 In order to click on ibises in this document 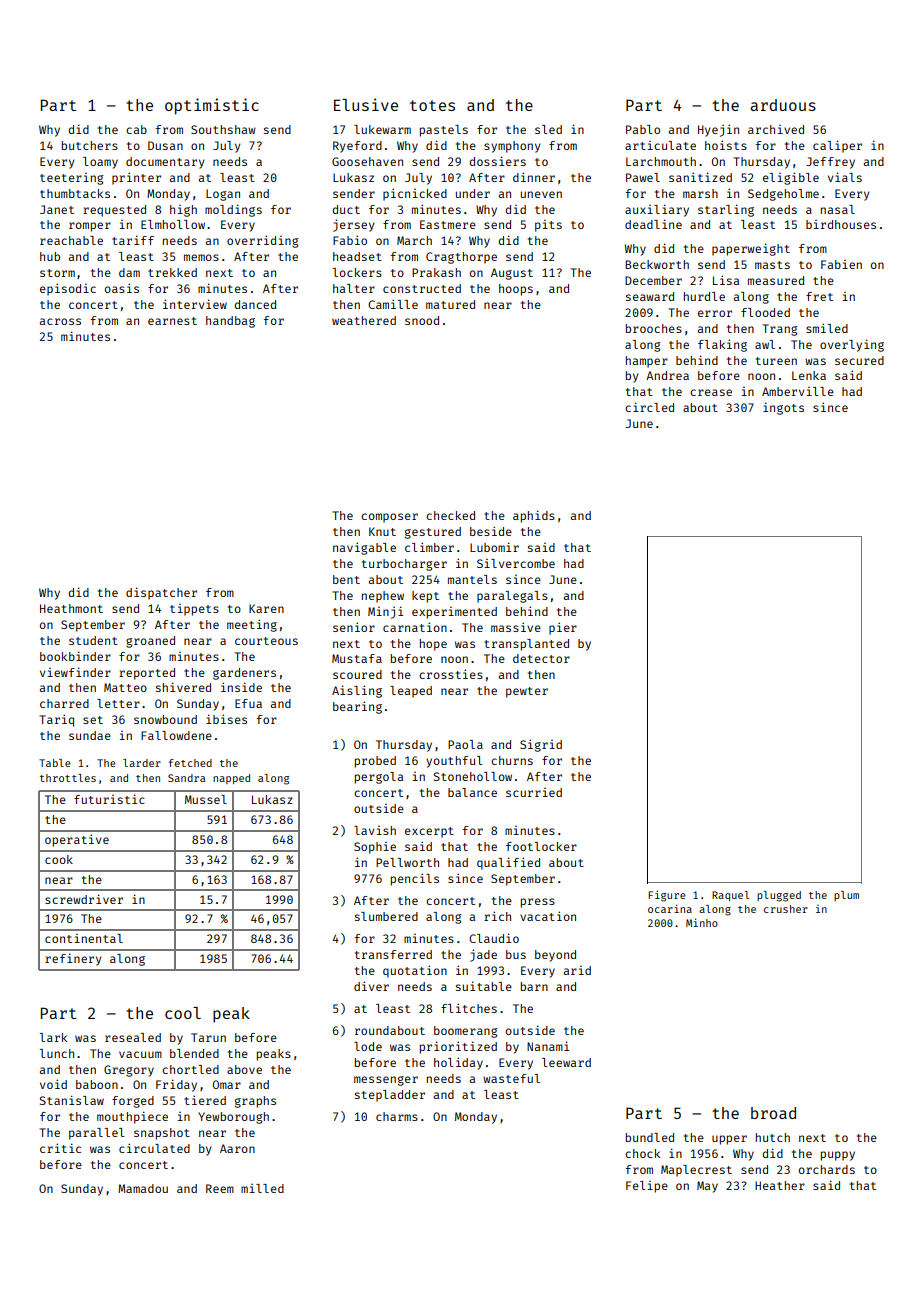, I will do `click(226, 719)`.
